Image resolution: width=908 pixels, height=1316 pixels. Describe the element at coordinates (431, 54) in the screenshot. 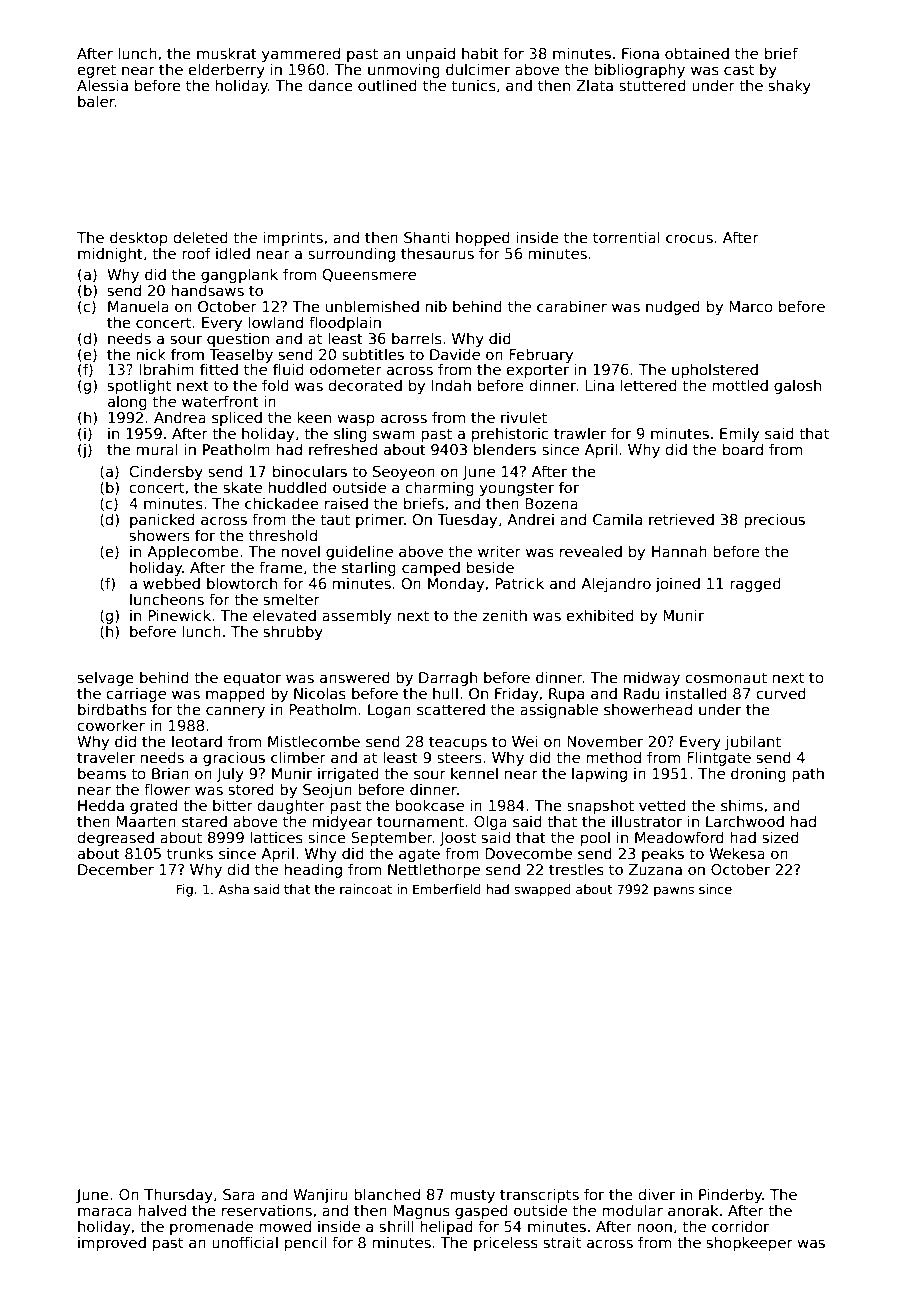

I see `unpaid` at that location.
